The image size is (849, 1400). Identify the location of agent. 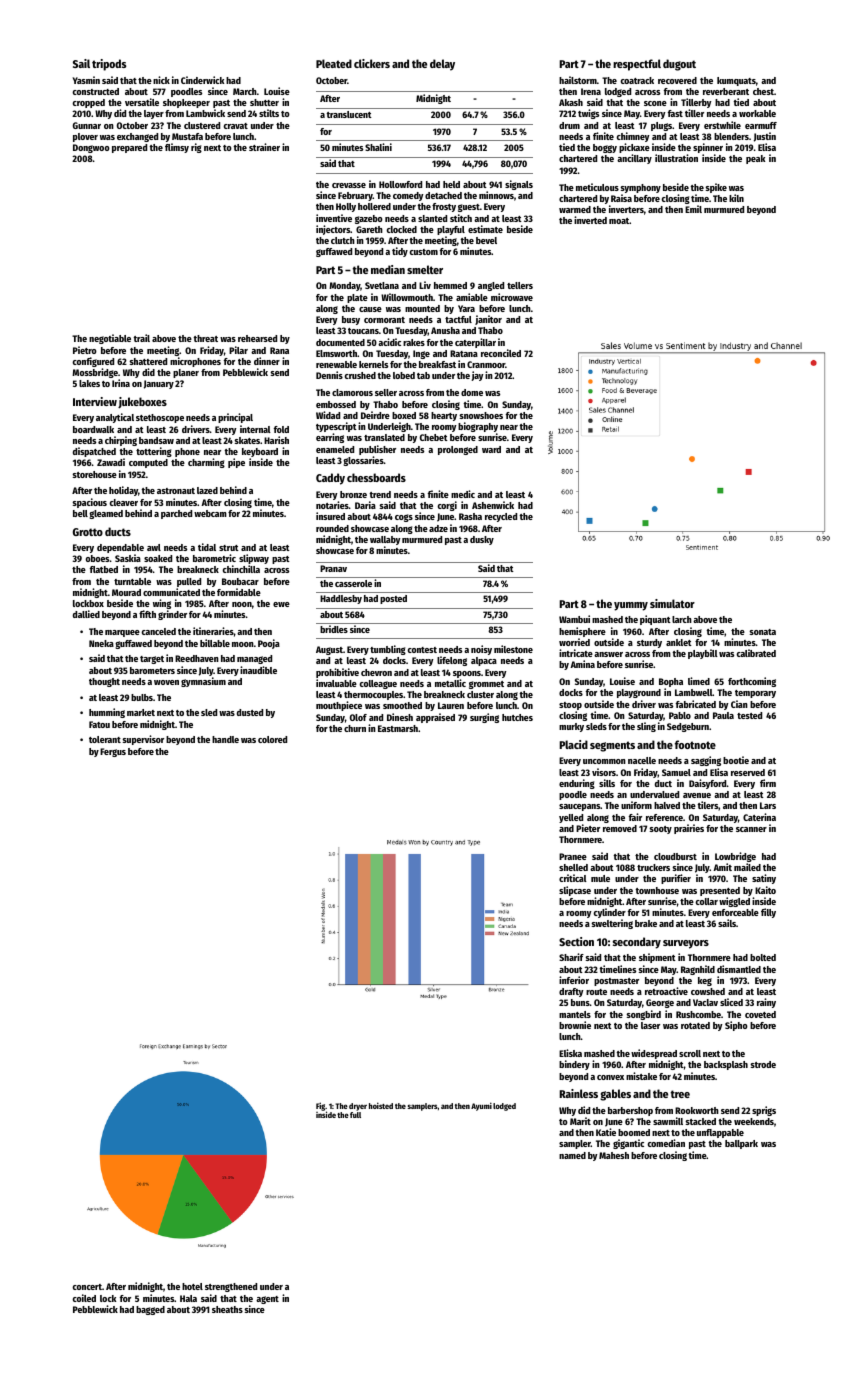
(267, 1300).
